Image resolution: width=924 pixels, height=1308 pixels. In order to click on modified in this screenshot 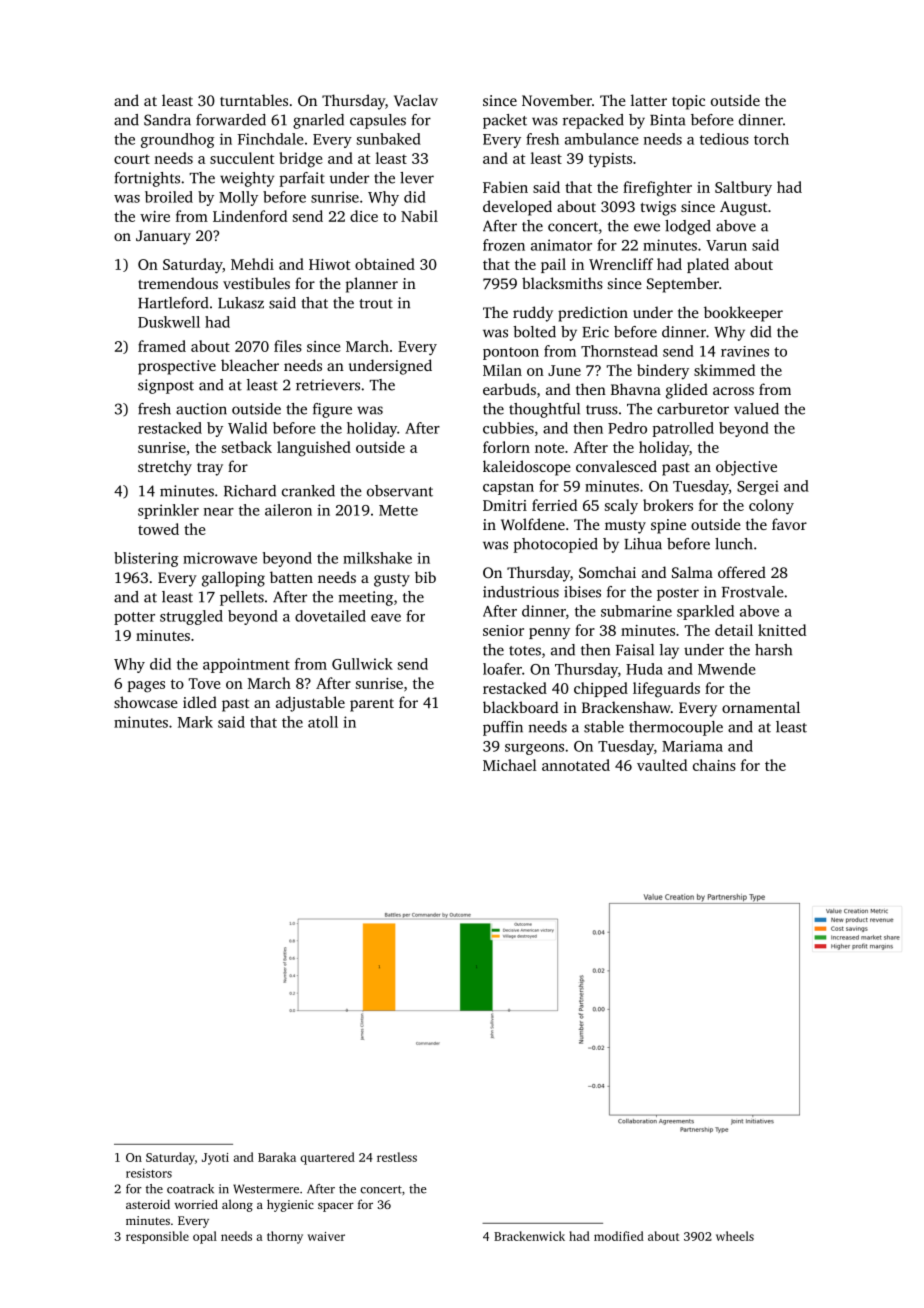, I will do `click(619, 1236)`.
